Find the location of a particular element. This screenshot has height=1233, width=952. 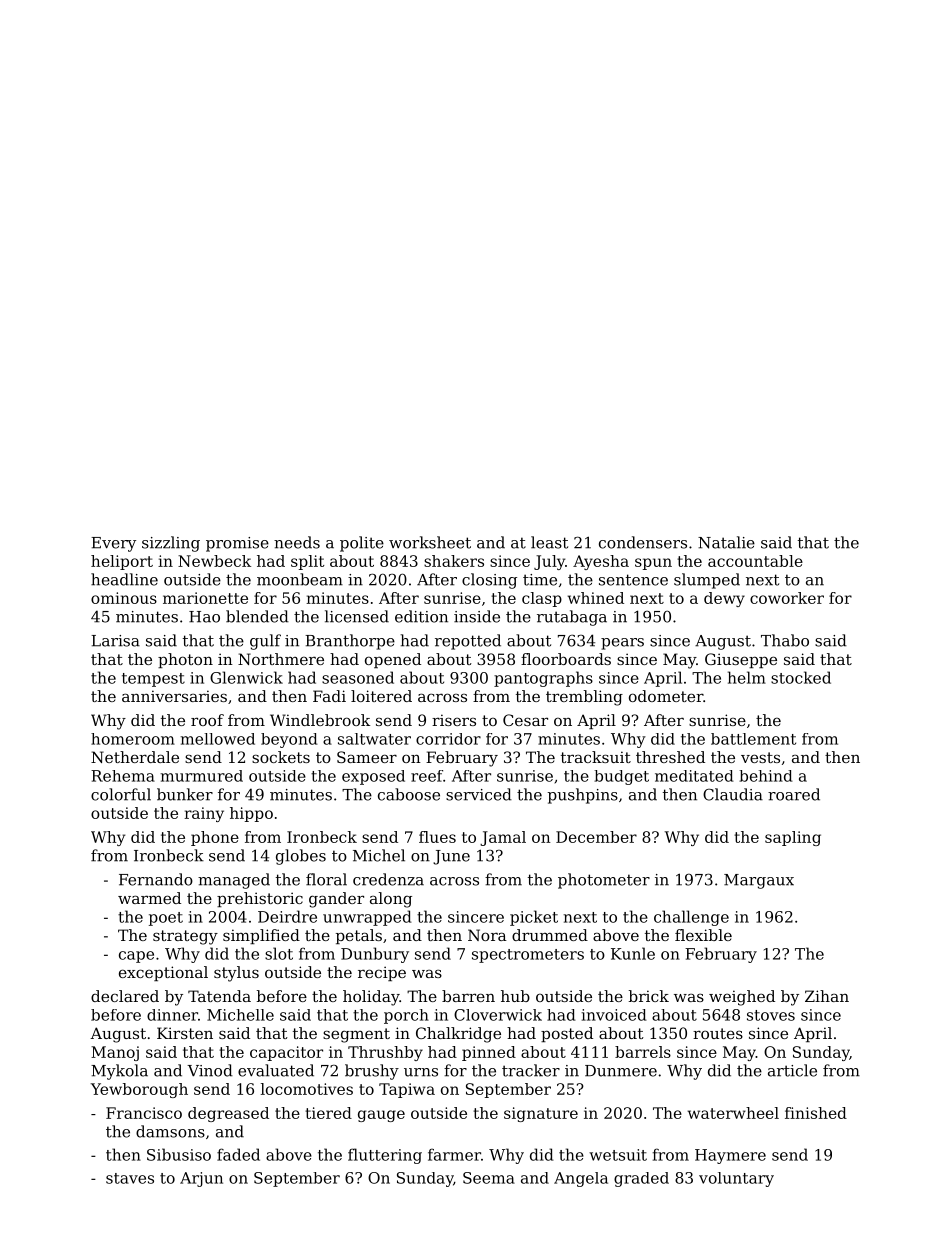

faded is located at coordinates (238, 1154).
